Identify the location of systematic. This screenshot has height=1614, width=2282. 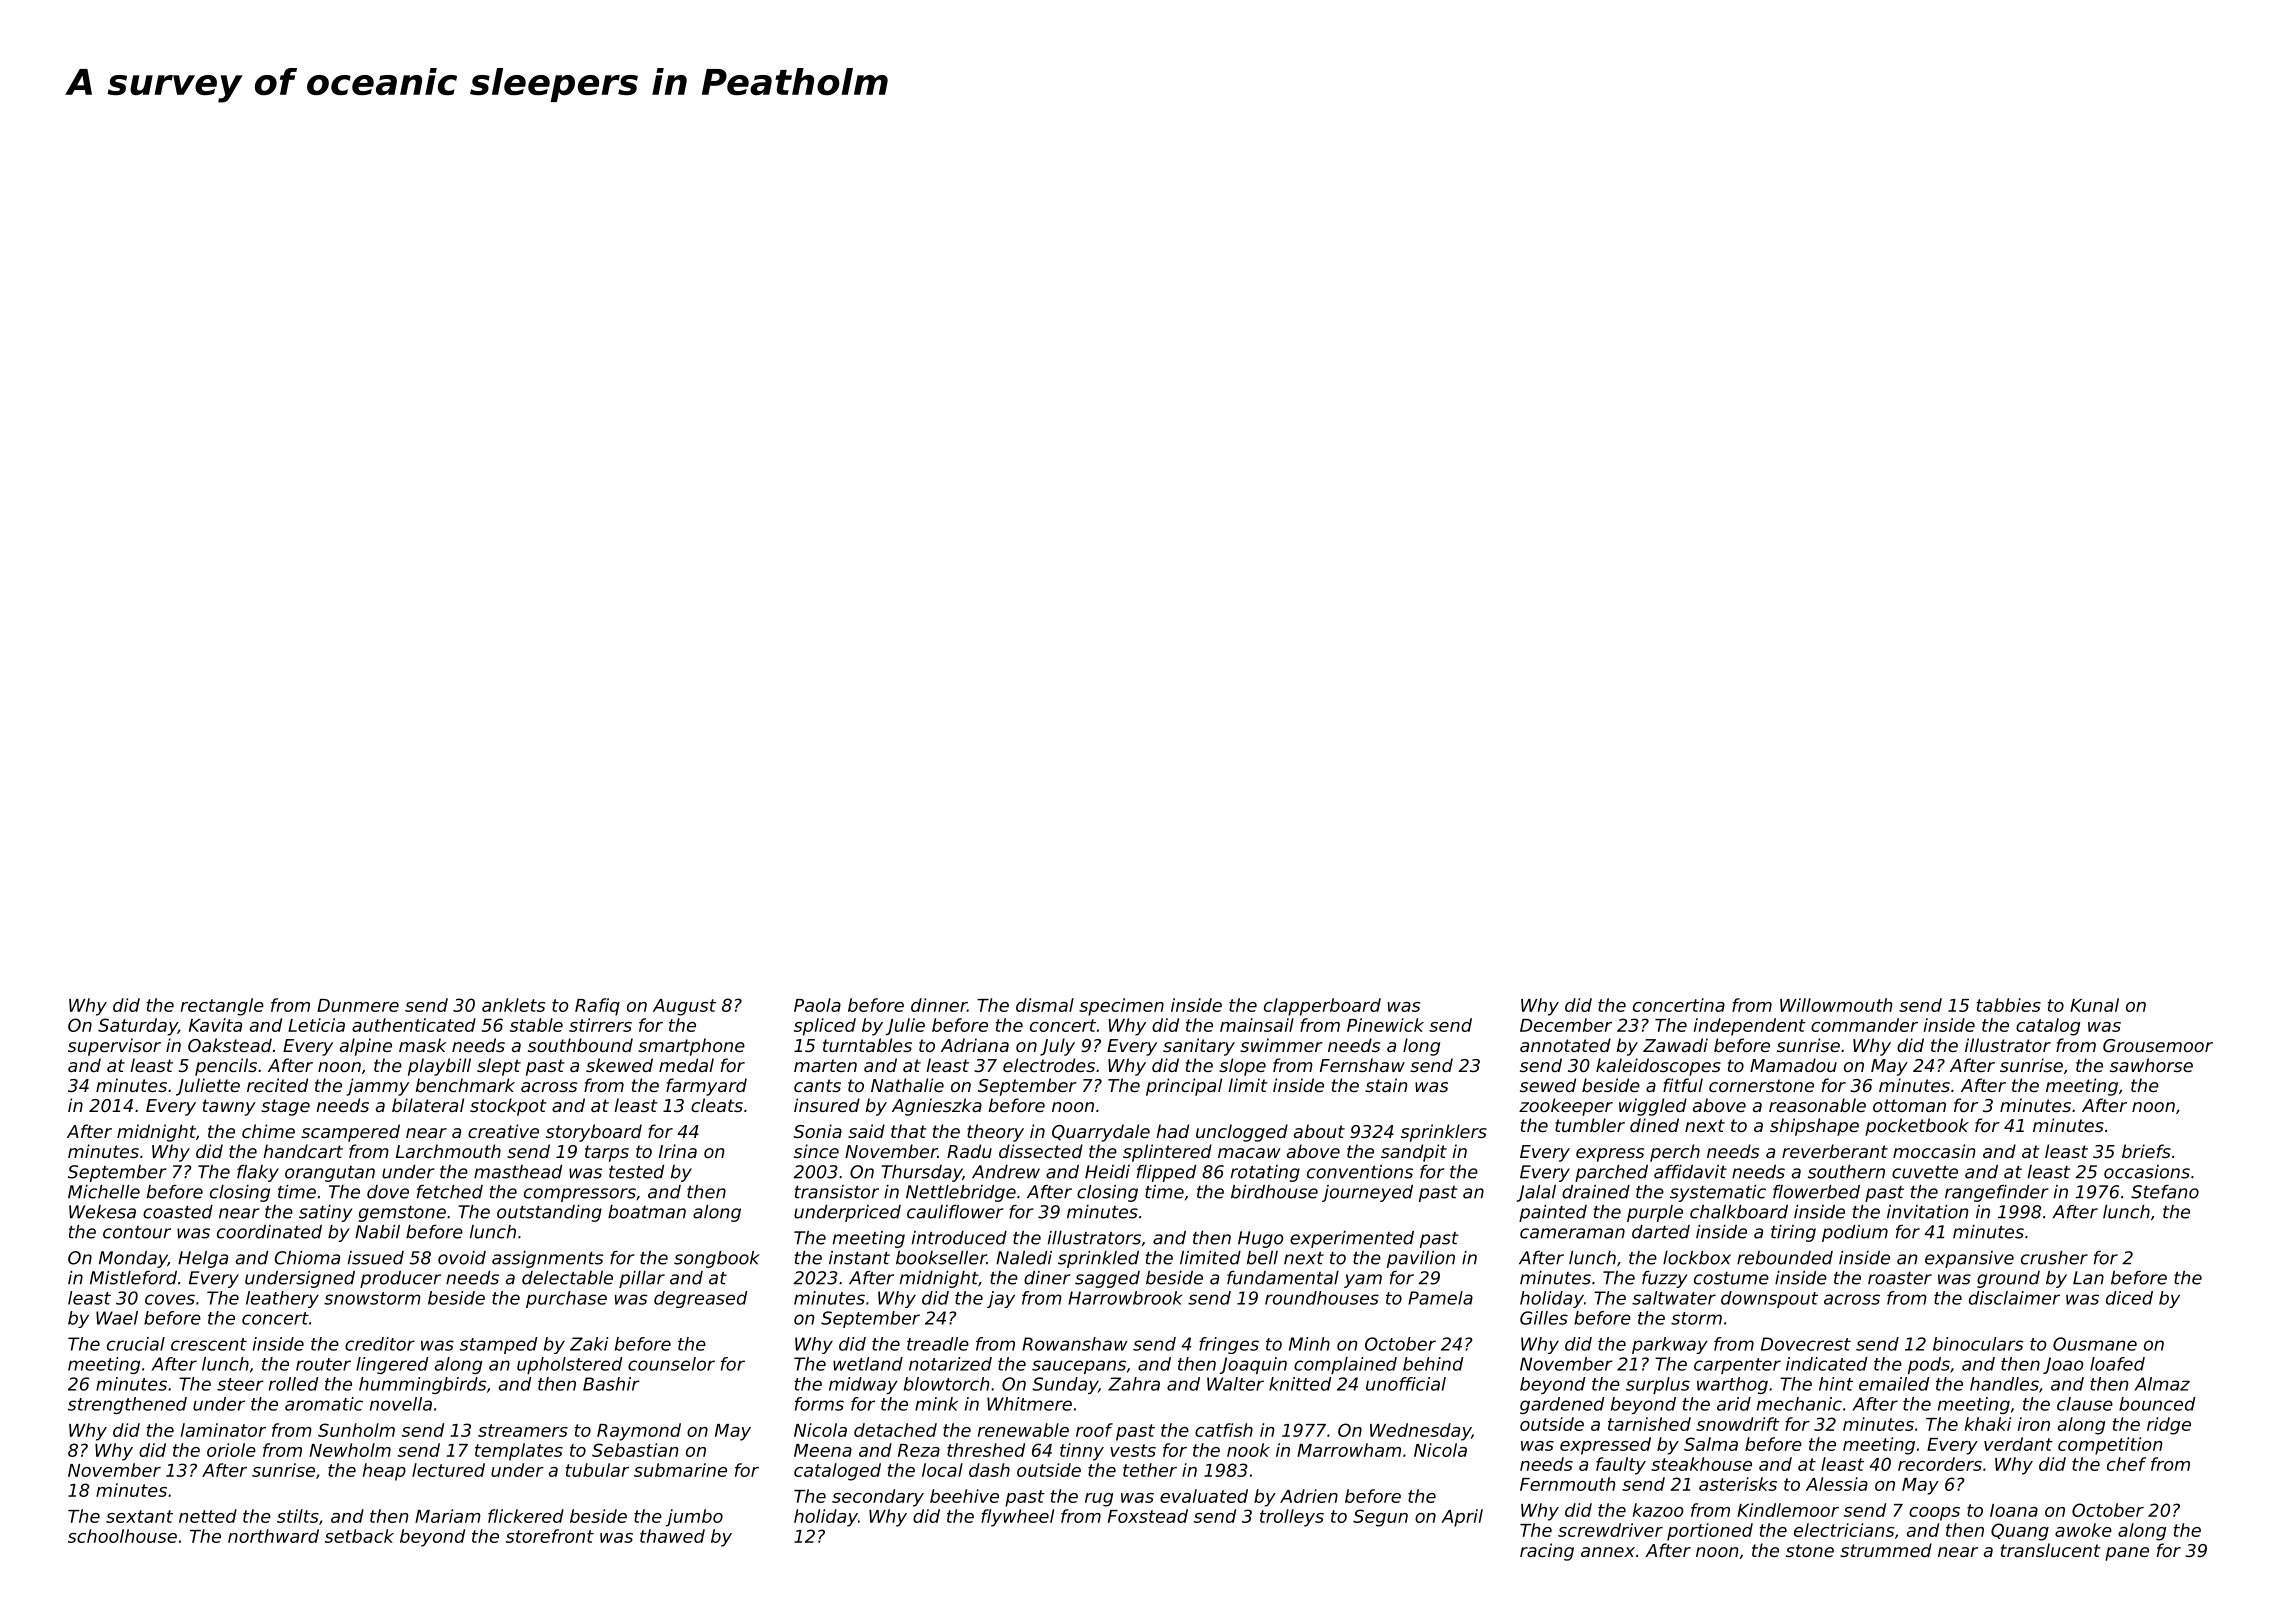
(1718, 1193).
